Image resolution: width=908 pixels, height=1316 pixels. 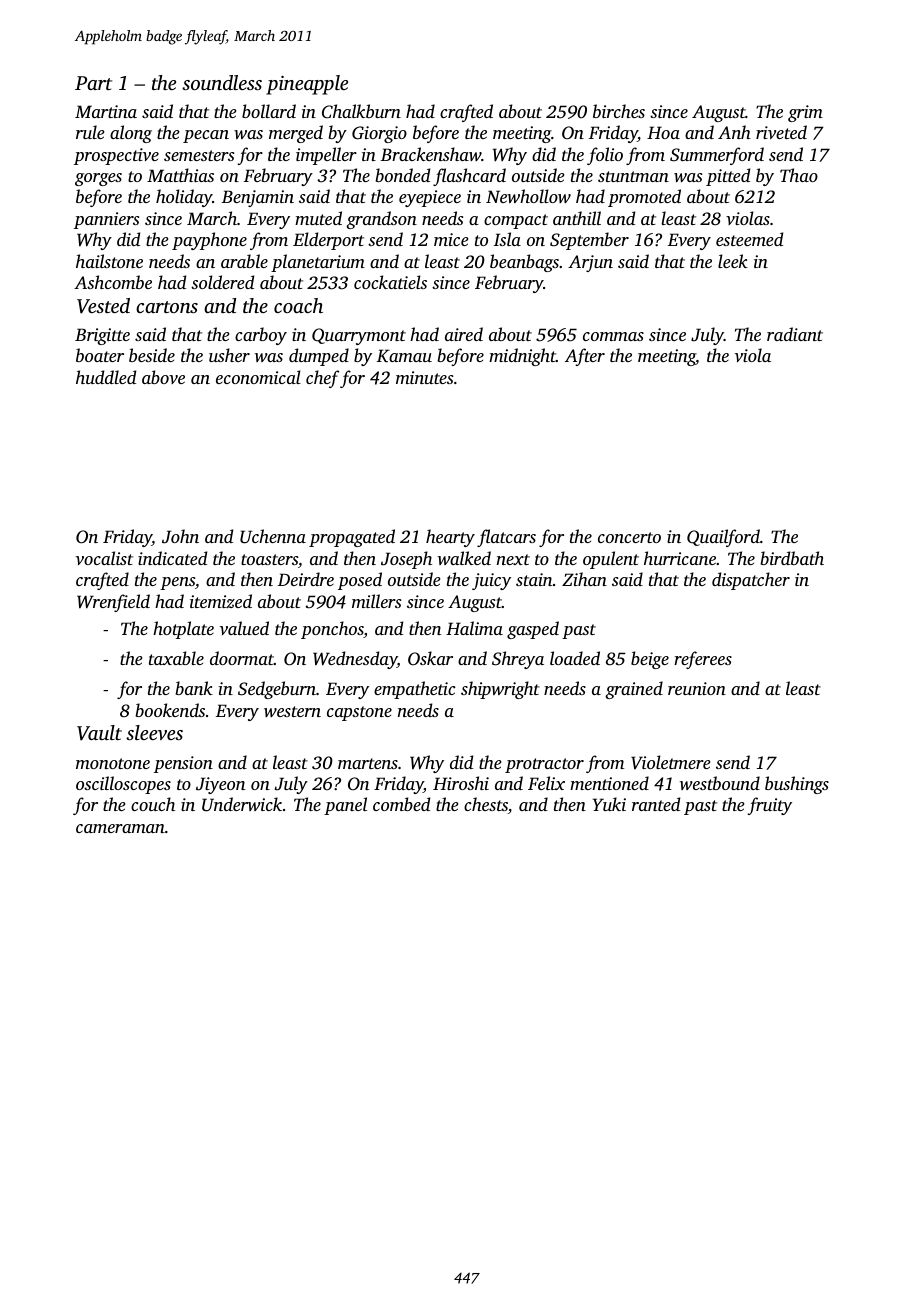 I want to click on Chalkburn, so click(x=361, y=111).
